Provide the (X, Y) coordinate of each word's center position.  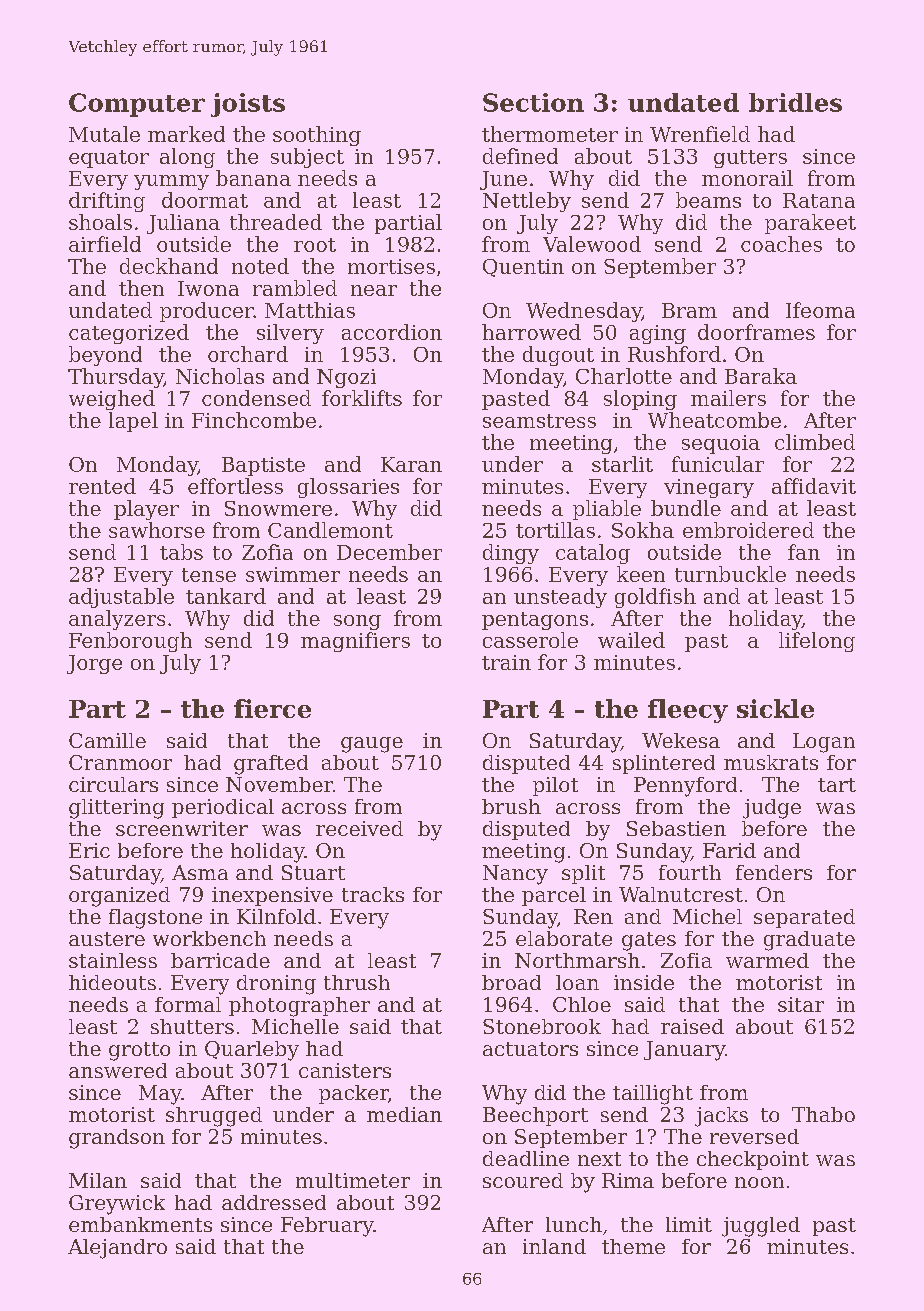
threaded (276, 222)
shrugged (214, 1117)
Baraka (761, 376)
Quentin (523, 268)
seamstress (539, 421)
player (146, 510)
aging (658, 334)
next (599, 1159)
